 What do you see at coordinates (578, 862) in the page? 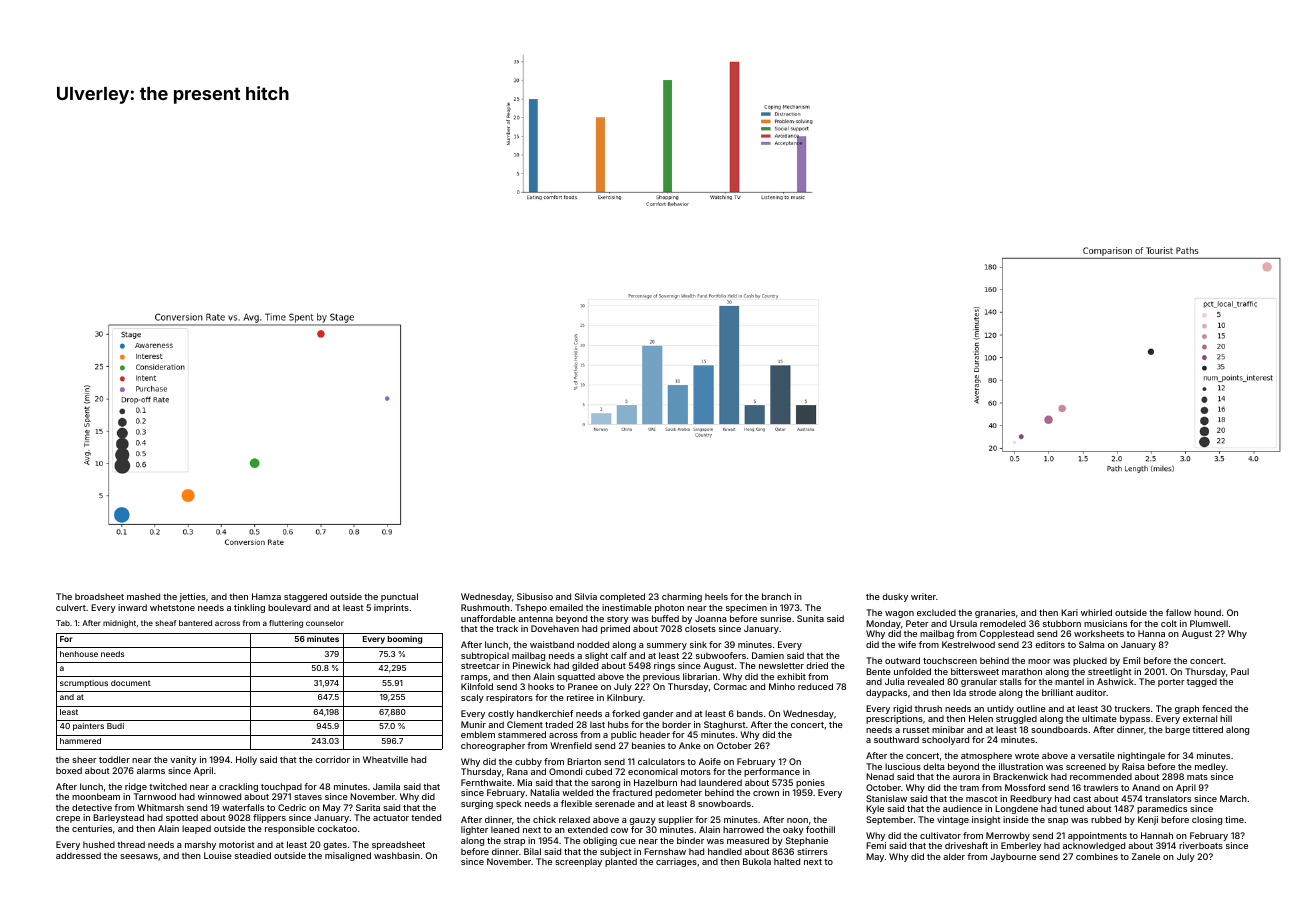
I see `screenplay` at bounding box center [578, 862].
